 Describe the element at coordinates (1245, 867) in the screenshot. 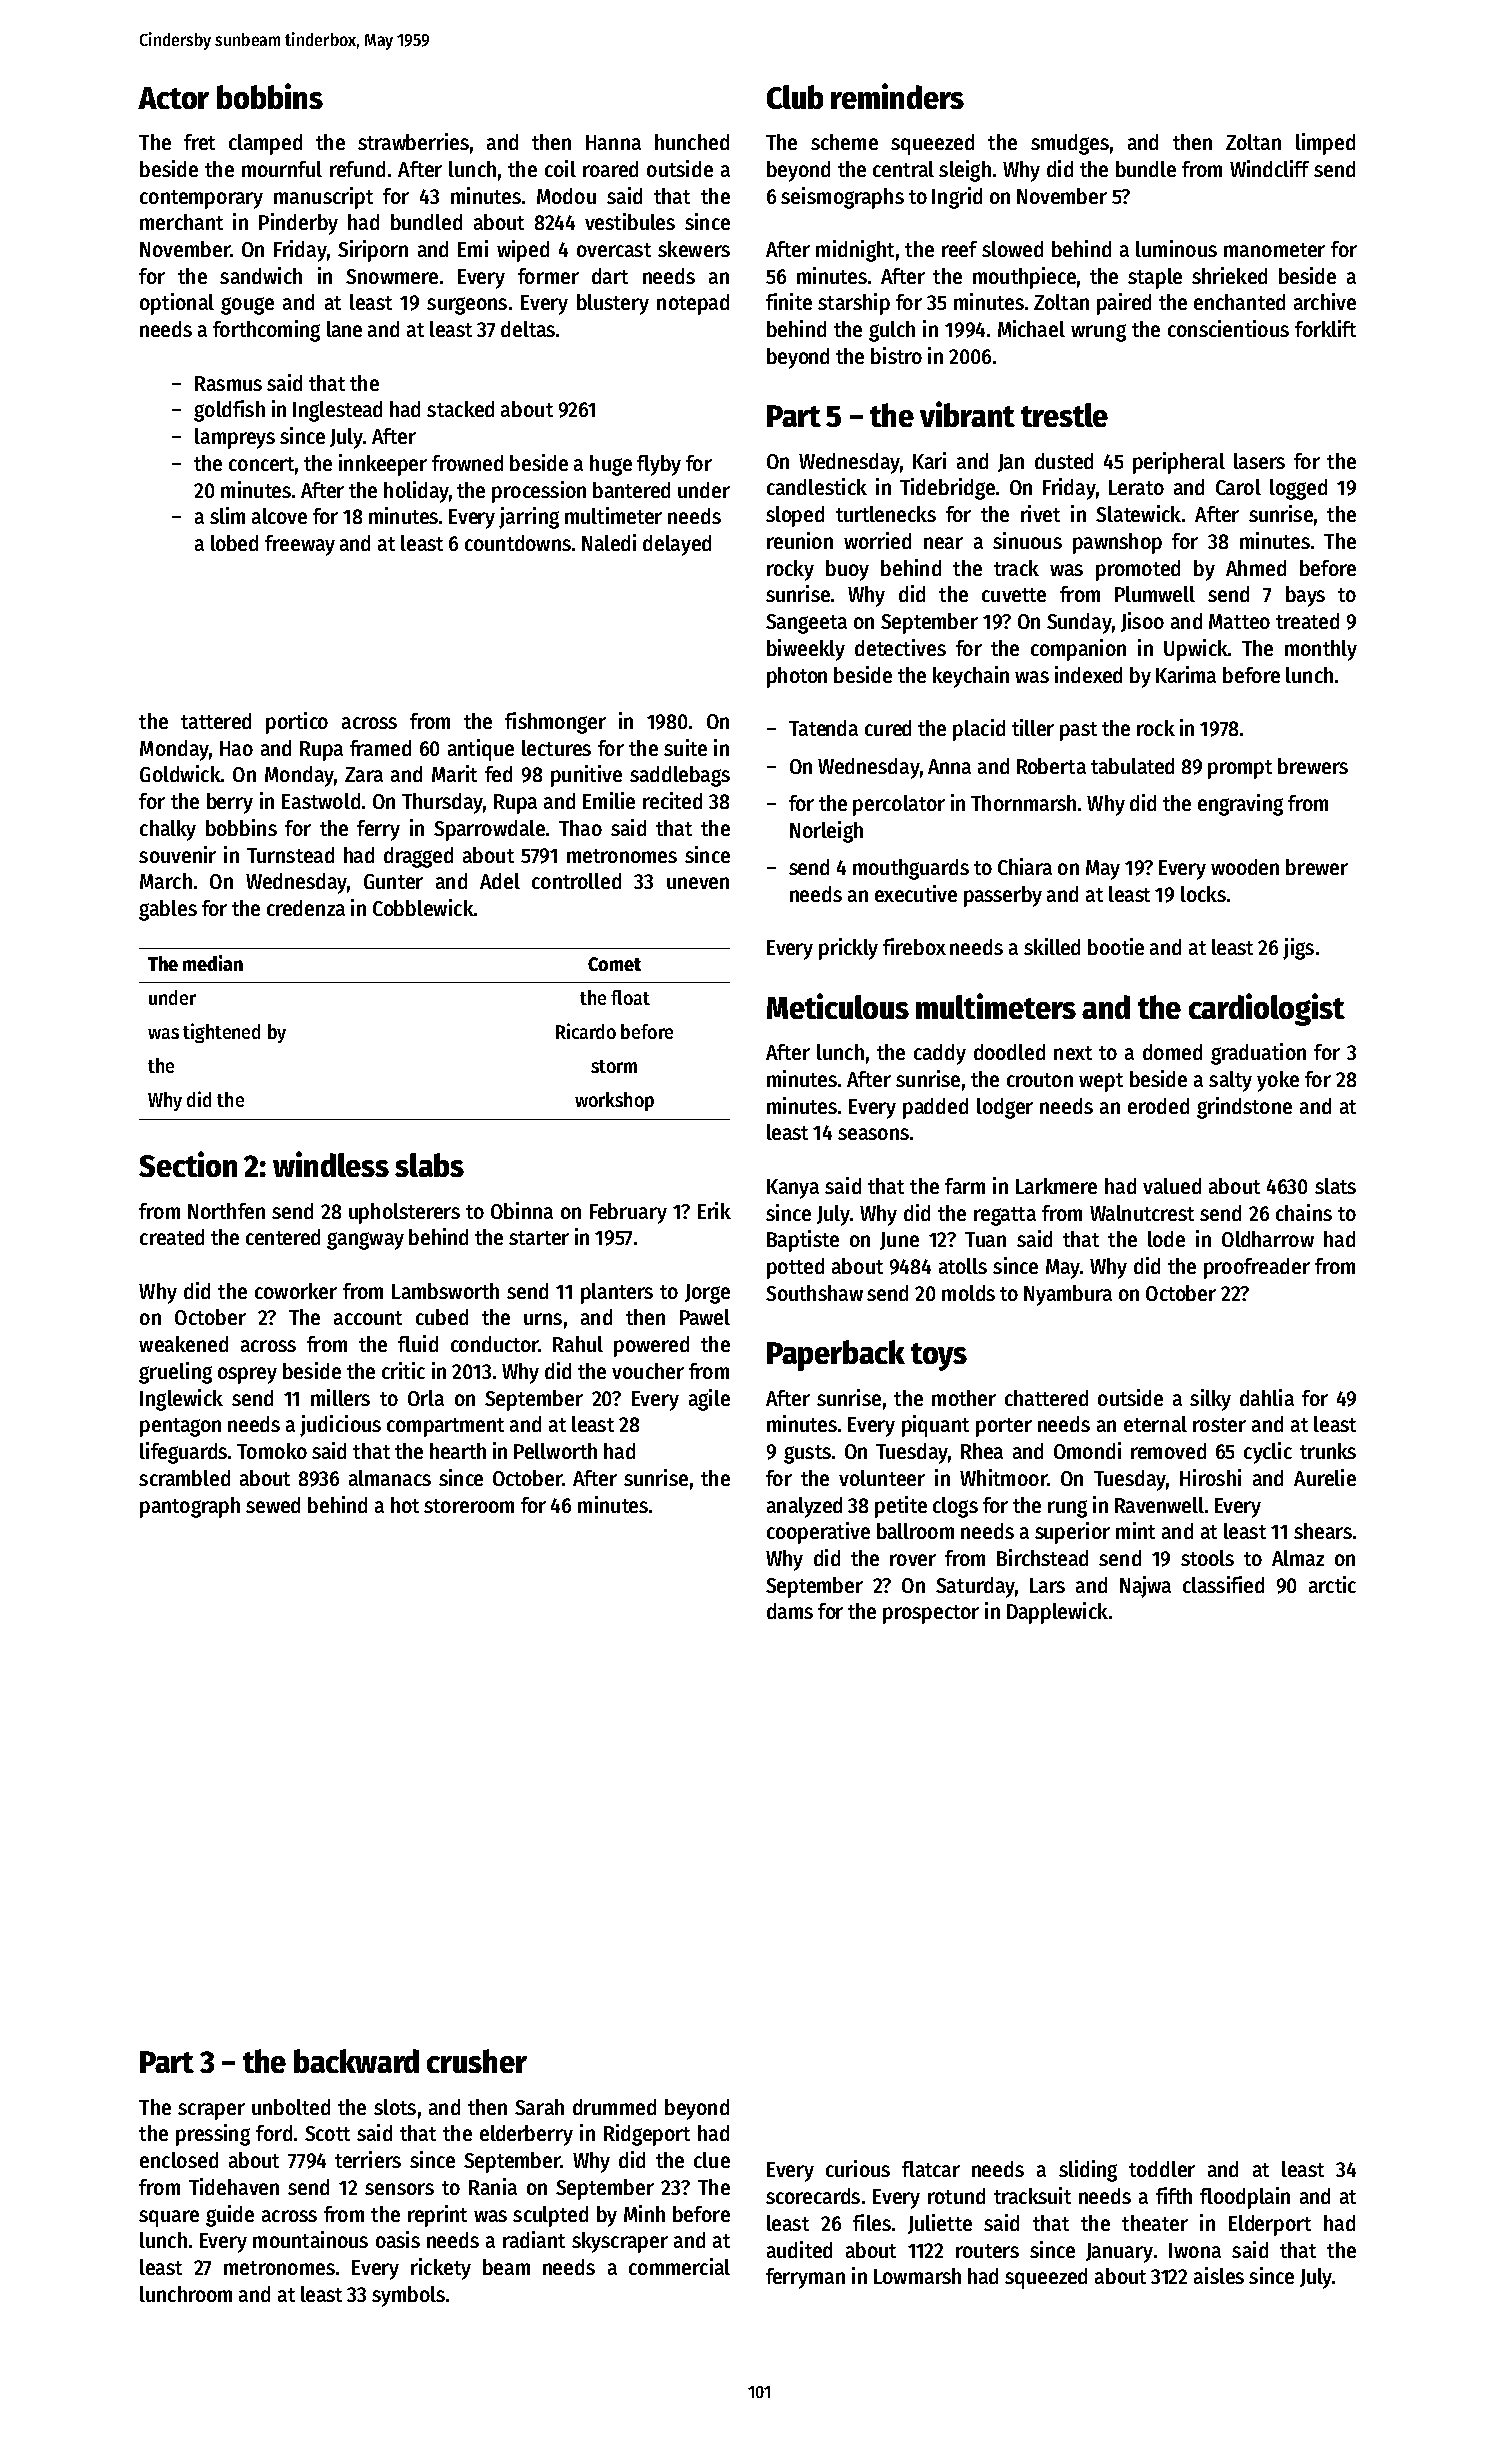

I see `wooden` at that location.
